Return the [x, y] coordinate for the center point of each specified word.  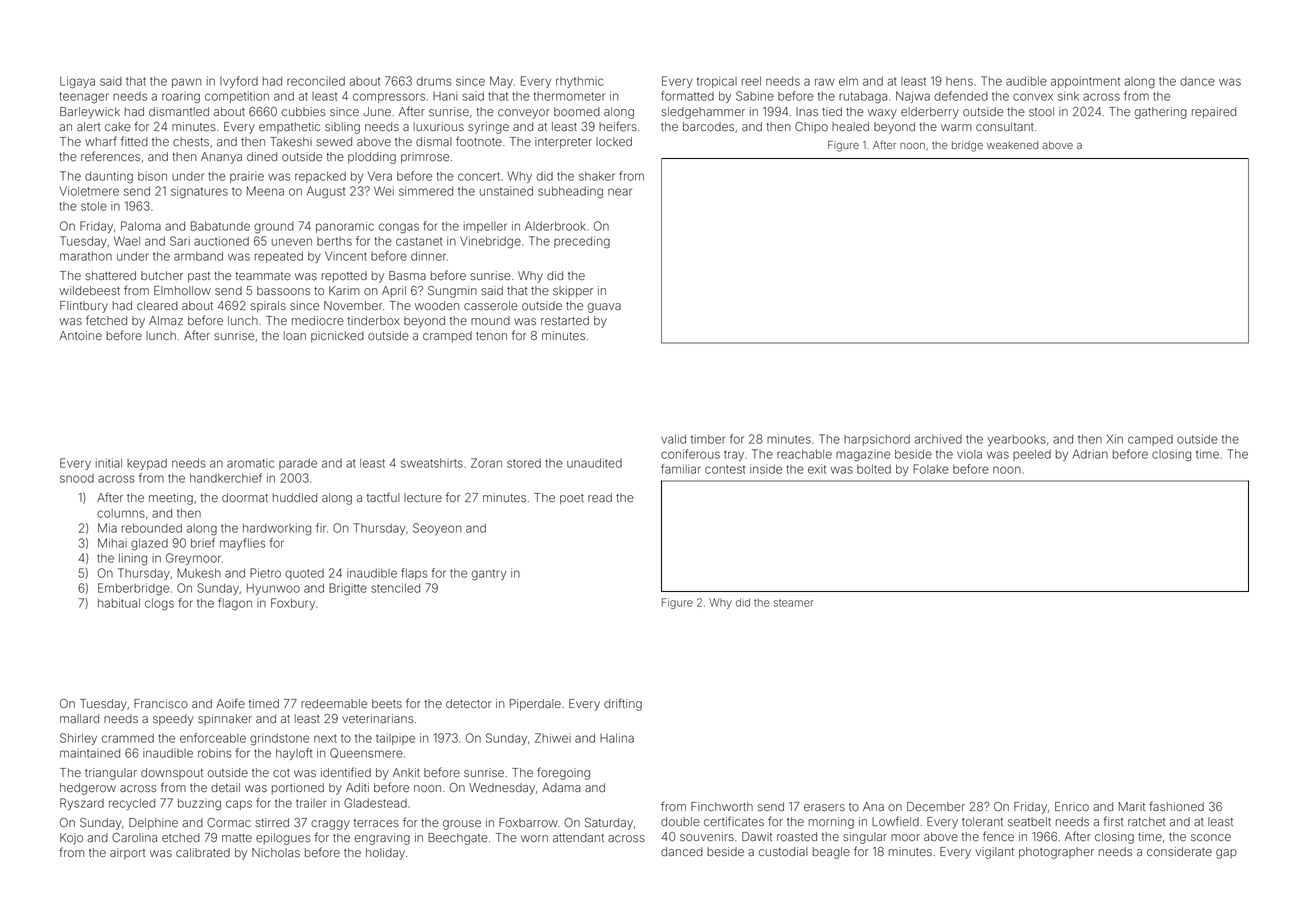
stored [524, 463]
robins [214, 753]
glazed [149, 545]
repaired [1214, 113]
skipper [573, 292]
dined [262, 156]
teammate [263, 276]
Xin [1115, 439]
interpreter [563, 143]
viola [969, 454]
